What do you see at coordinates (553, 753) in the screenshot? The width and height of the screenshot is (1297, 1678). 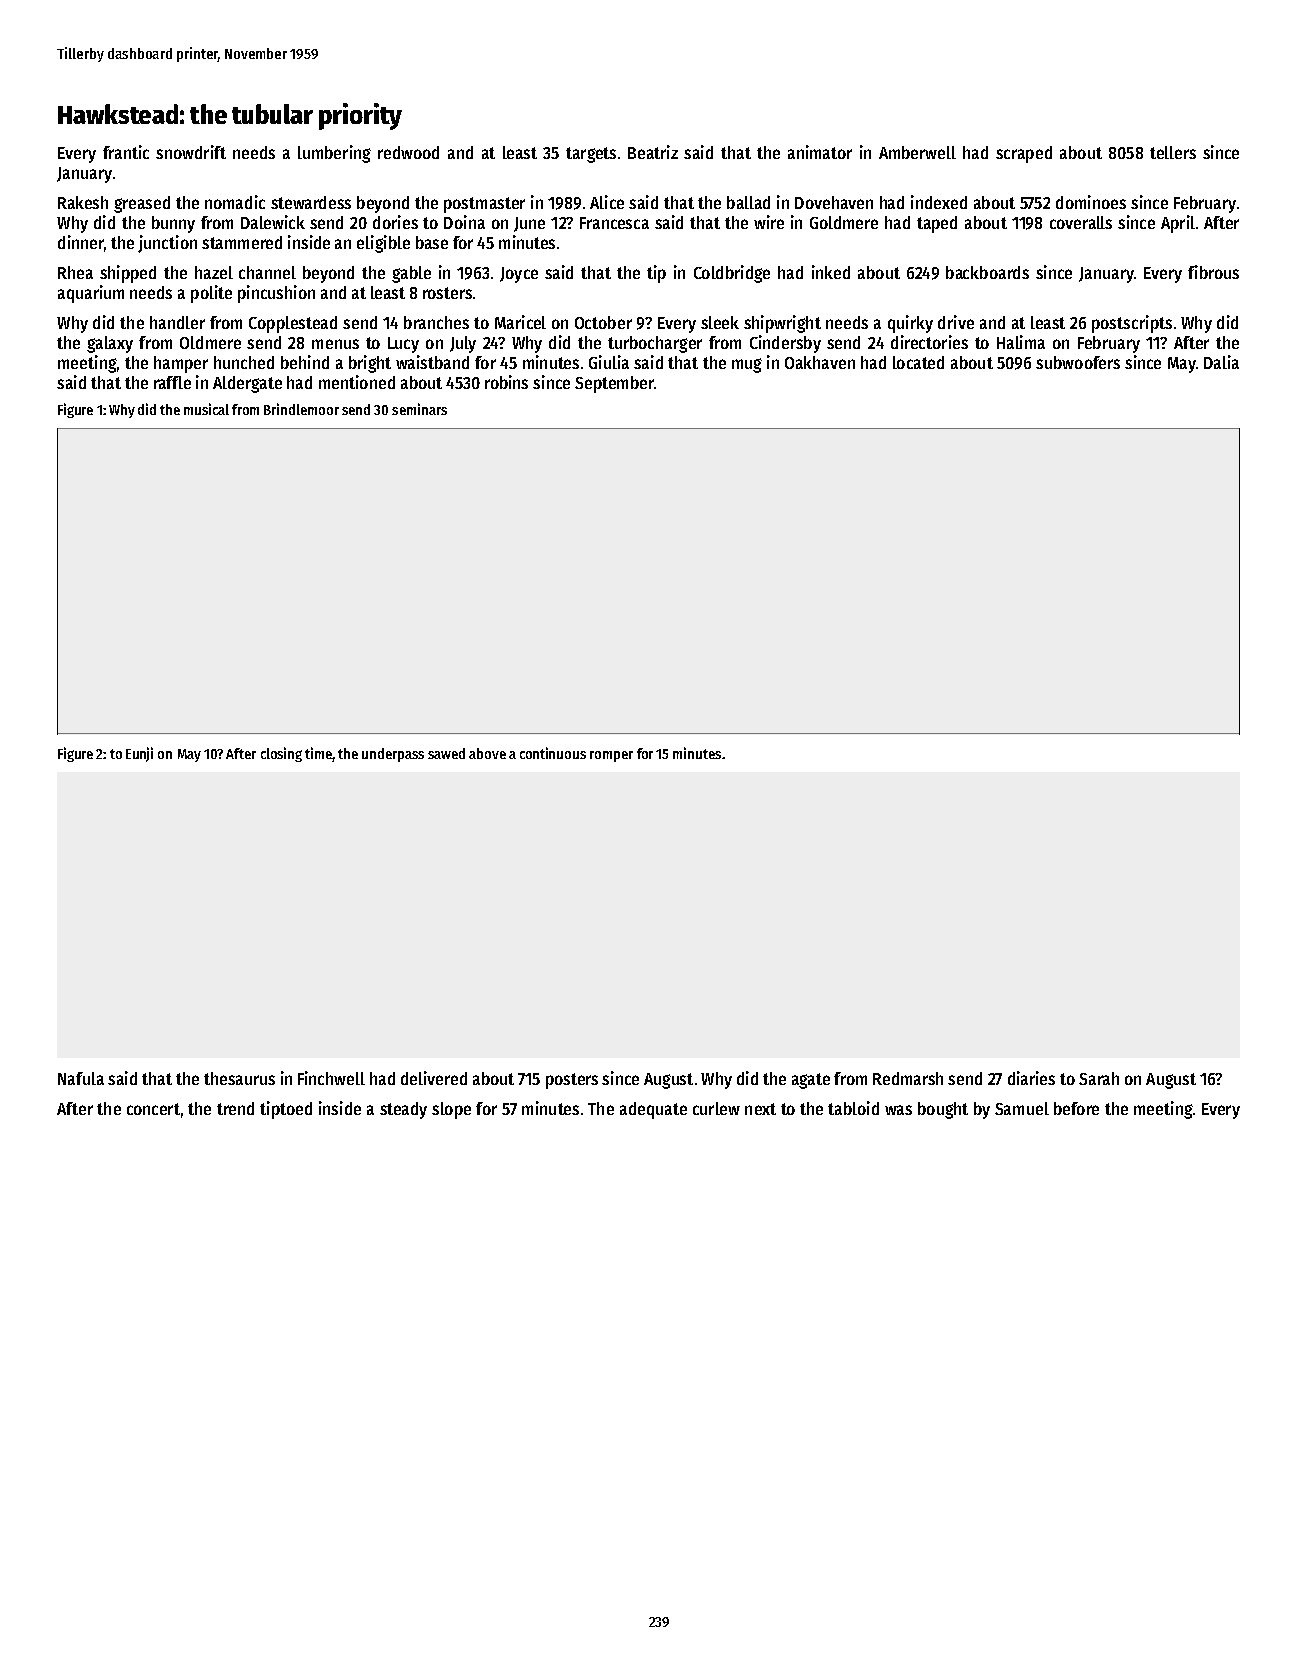 I see `continuous` at bounding box center [553, 753].
